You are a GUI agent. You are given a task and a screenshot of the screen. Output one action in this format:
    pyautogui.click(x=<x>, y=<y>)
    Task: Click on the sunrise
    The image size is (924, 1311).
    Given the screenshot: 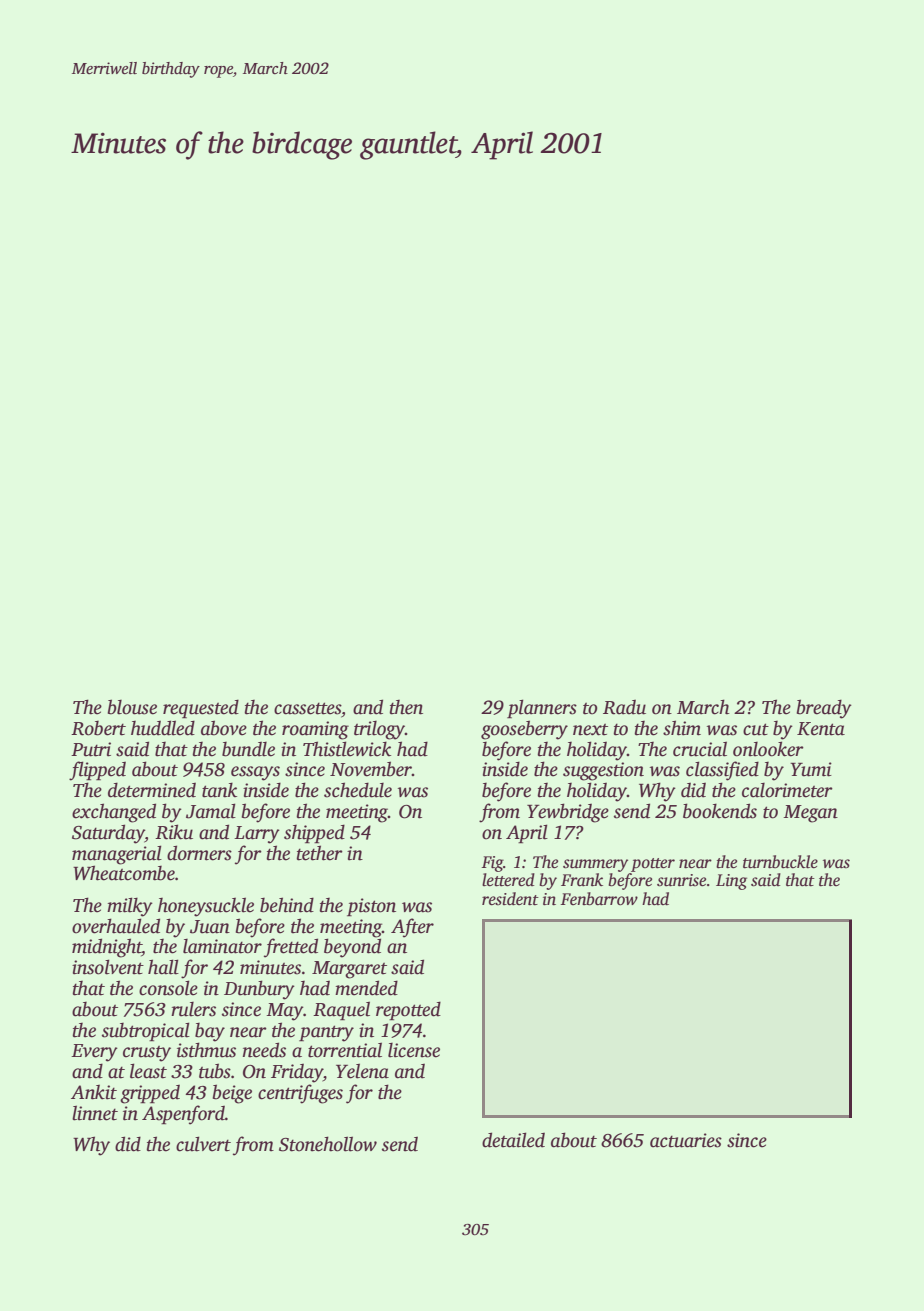 What is the action you would take?
    pyautogui.click(x=681, y=880)
